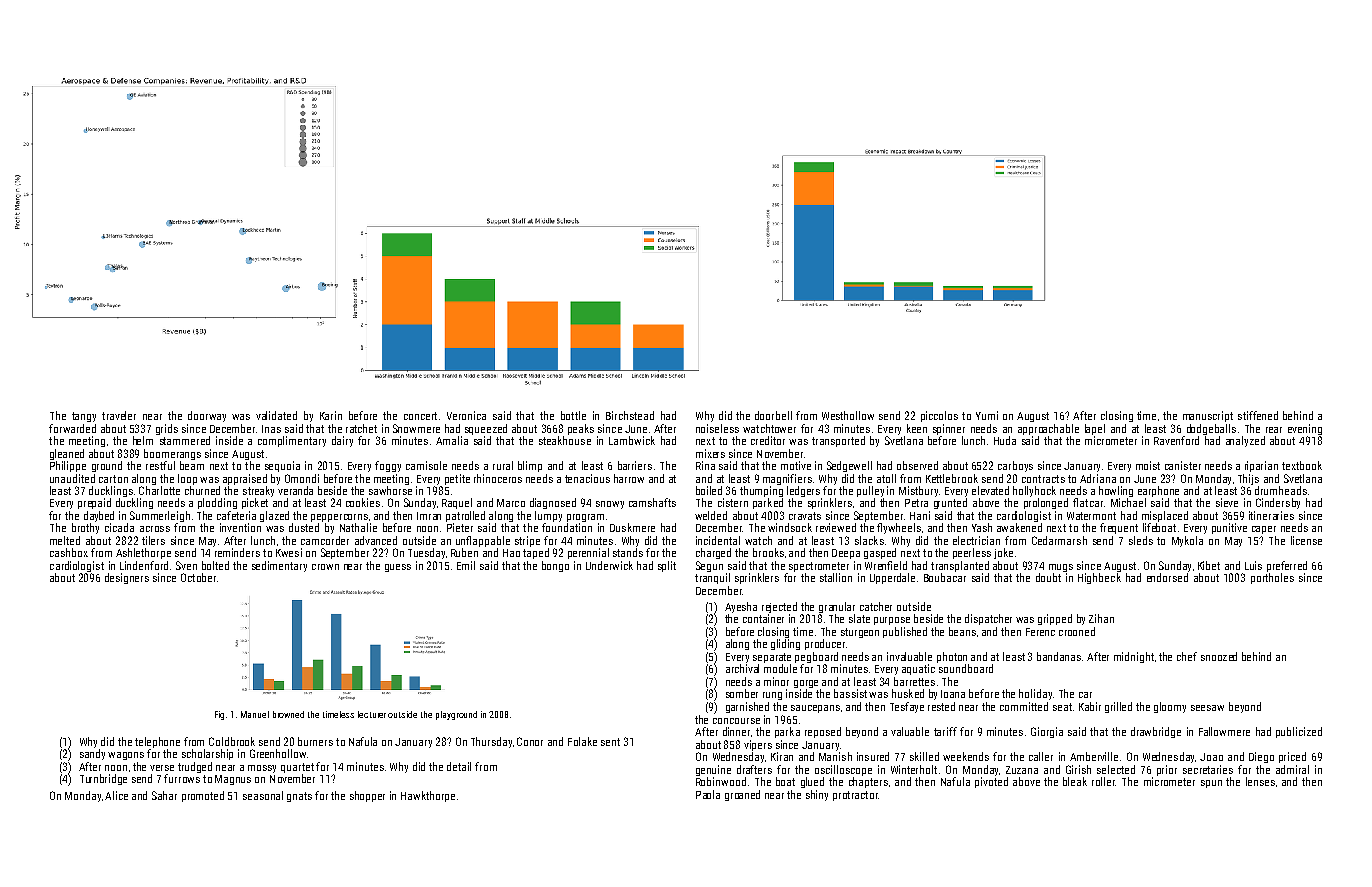 The height and width of the document is (887, 1372). What do you see at coordinates (718, 540) in the document?
I see `incidental` at bounding box center [718, 540].
